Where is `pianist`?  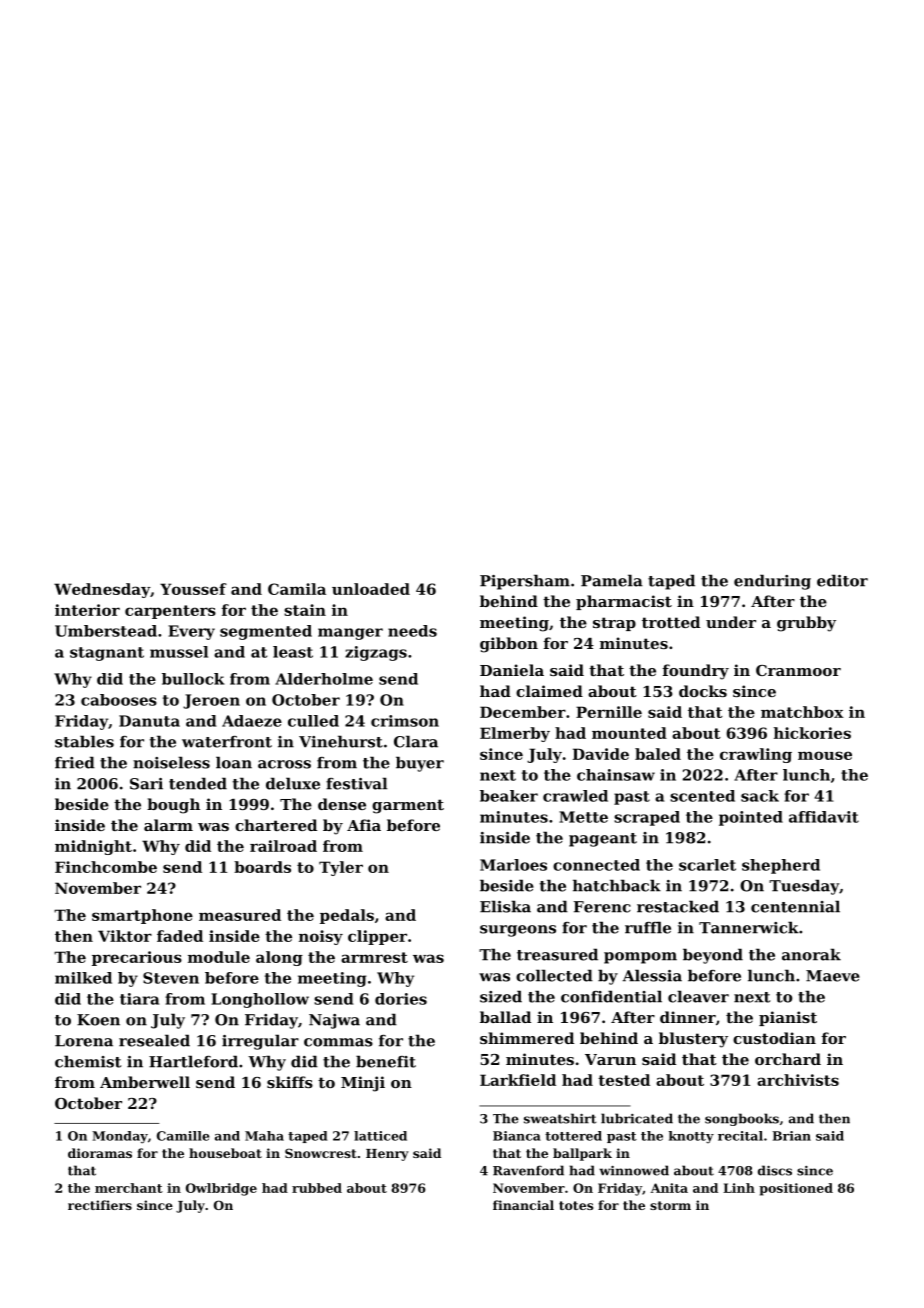 pianist is located at coordinates (788, 1018).
